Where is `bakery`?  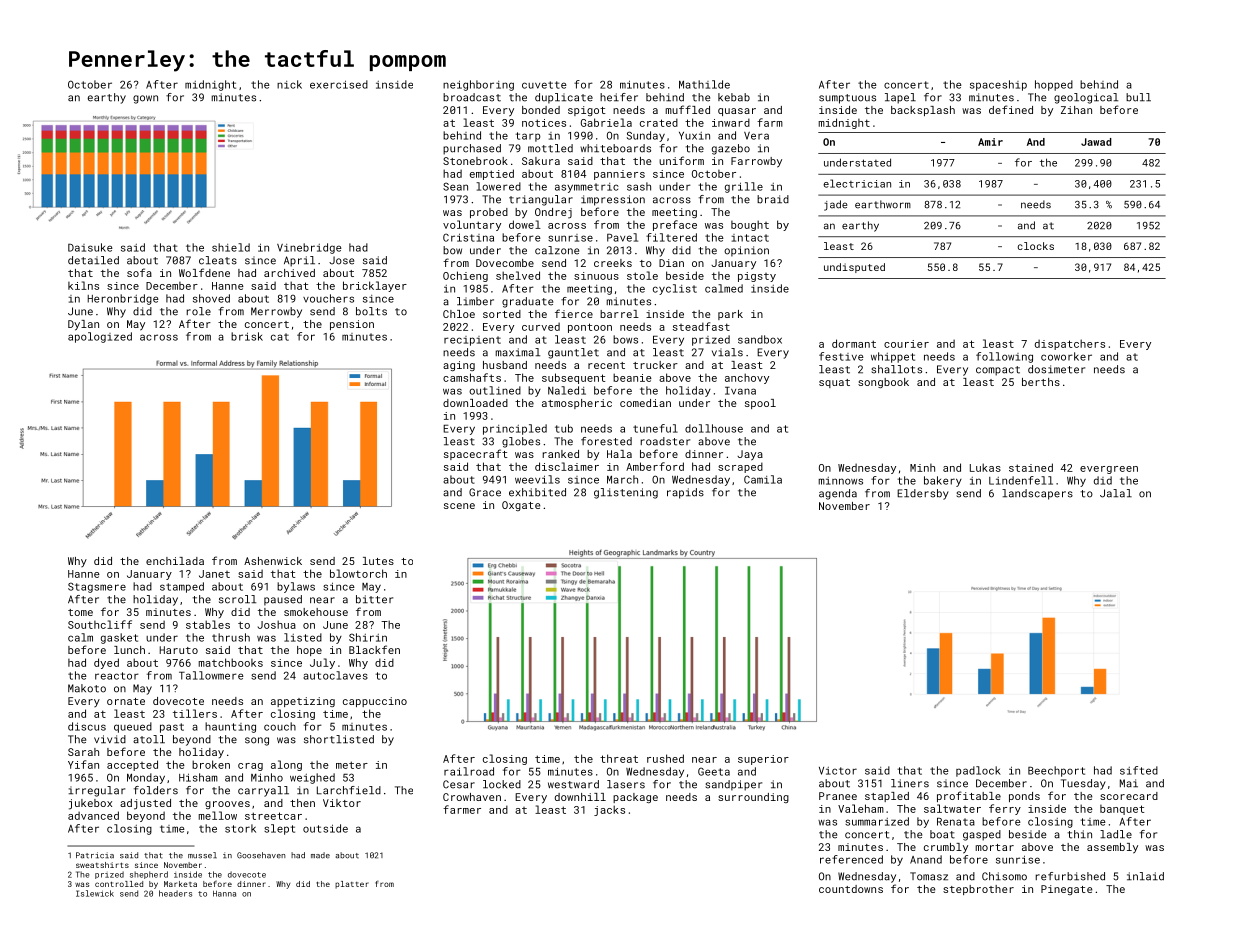
bakery is located at coordinates (943, 481).
